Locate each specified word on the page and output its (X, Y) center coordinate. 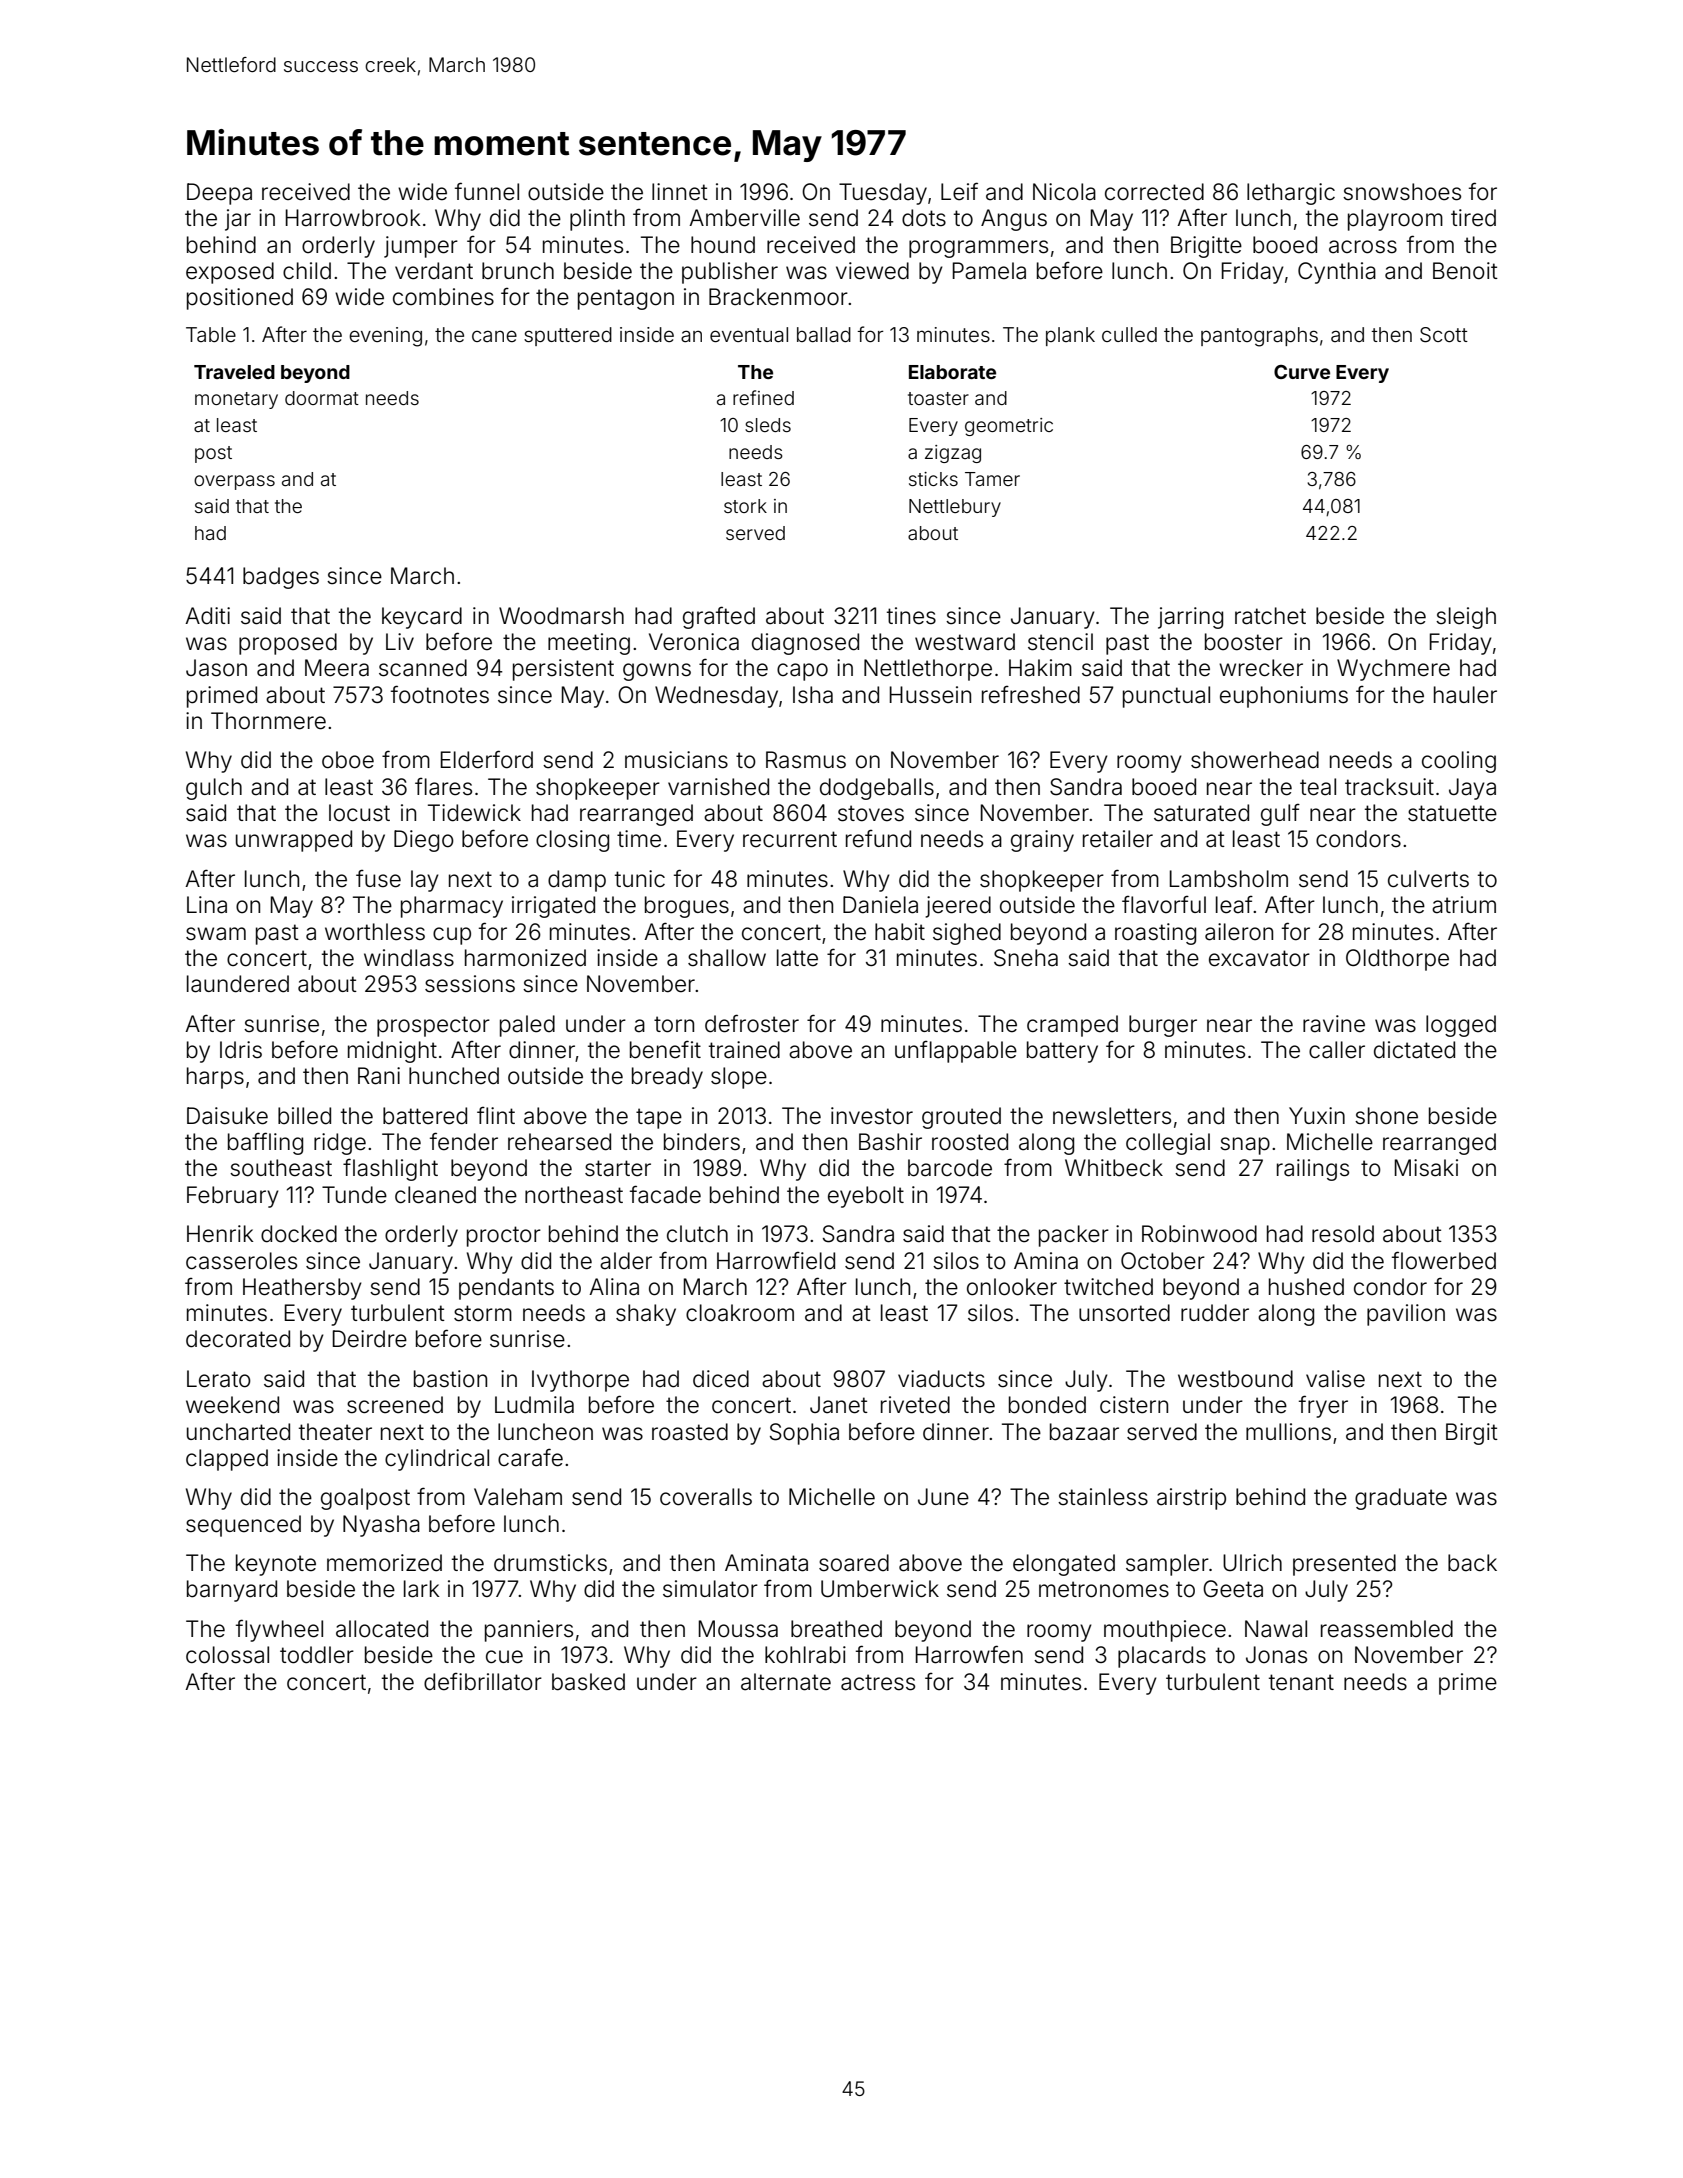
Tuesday (883, 194)
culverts (1428, 879)
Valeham (518, 1497)
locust (359, 813)
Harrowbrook (353, 218)
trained (744, 1050)
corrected (1154, 192)
